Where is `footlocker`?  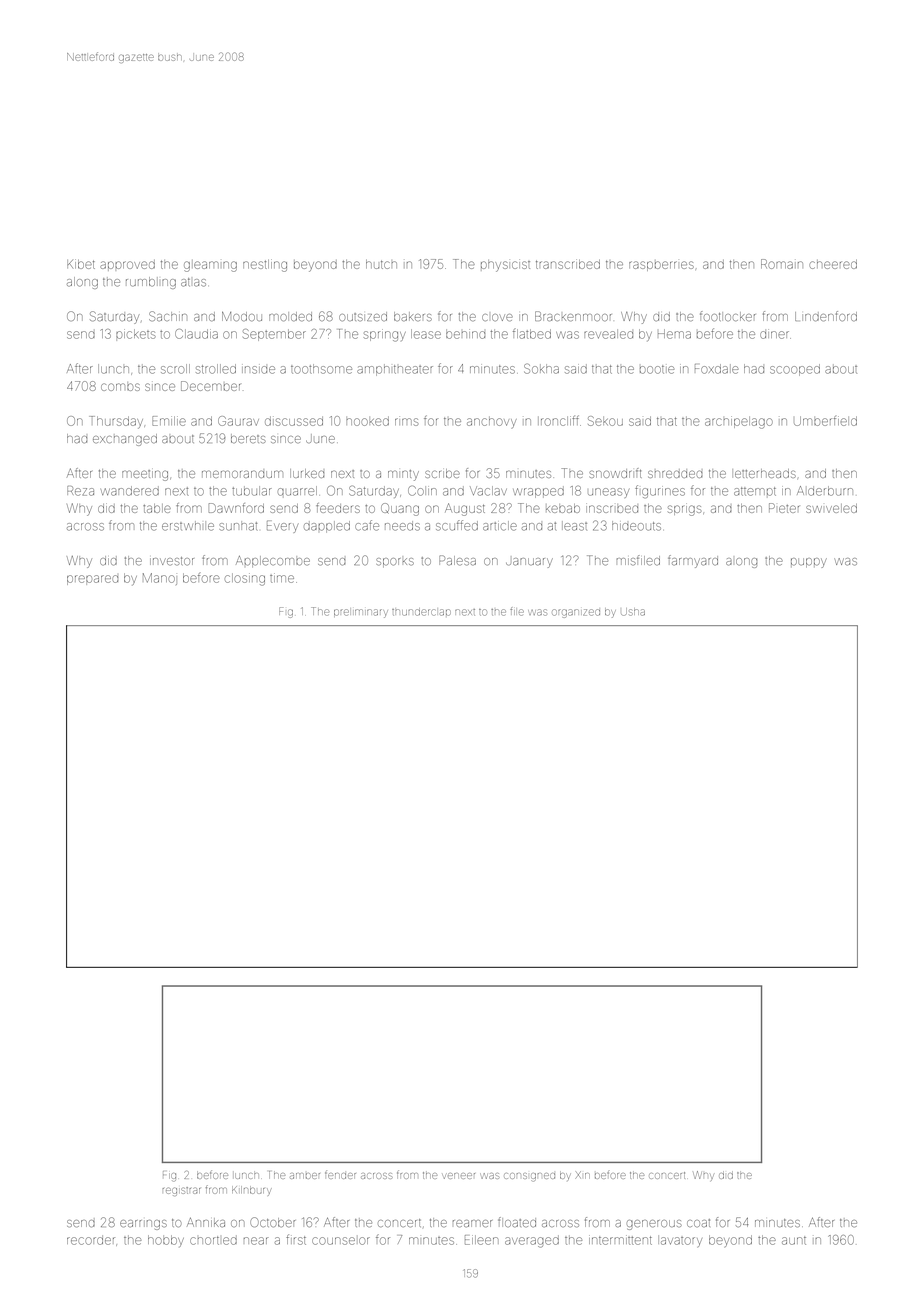
footlocker is located at coordinates (728, 316).
